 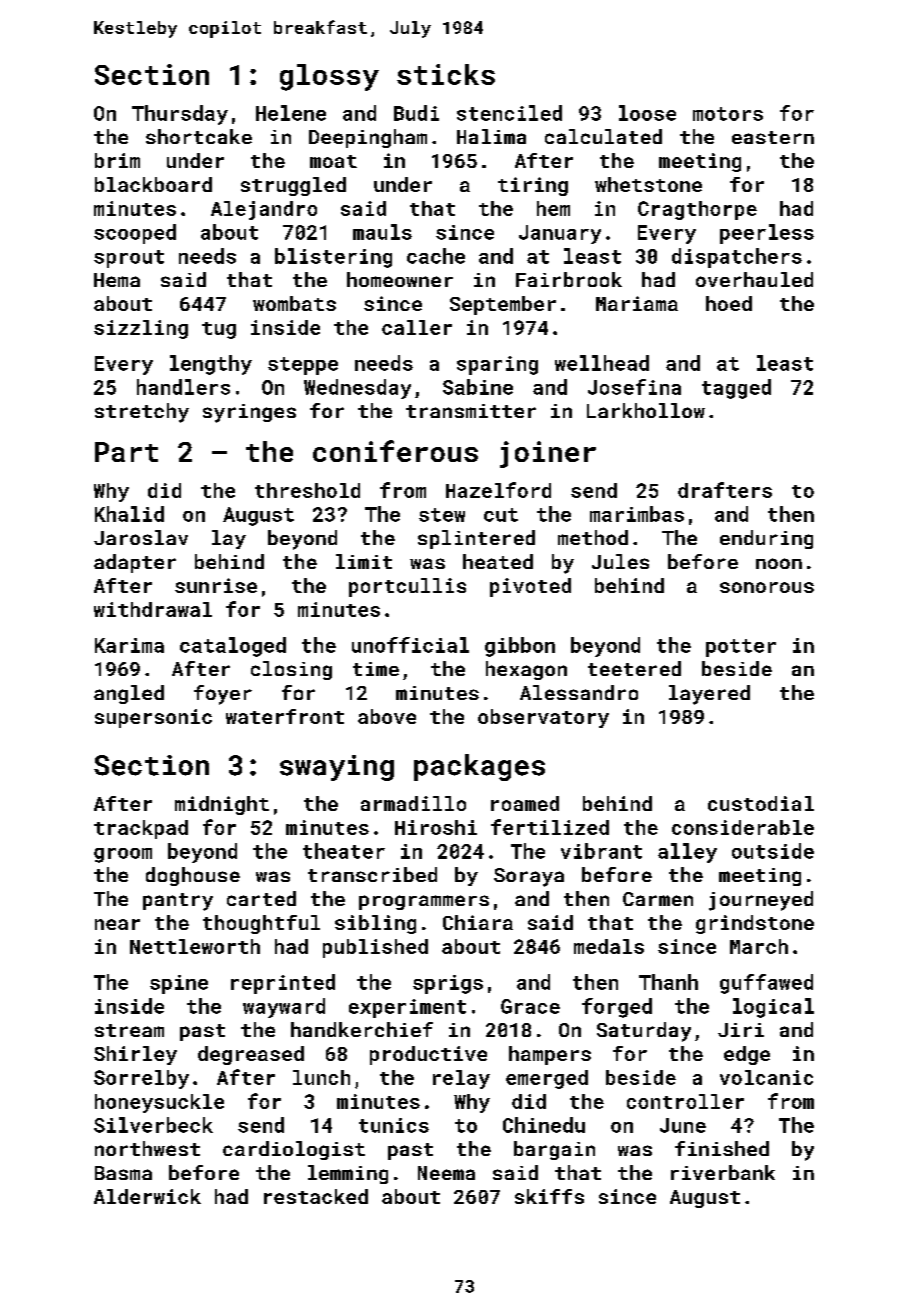 I want to click on gibbon, so click(x=520, y=647).
